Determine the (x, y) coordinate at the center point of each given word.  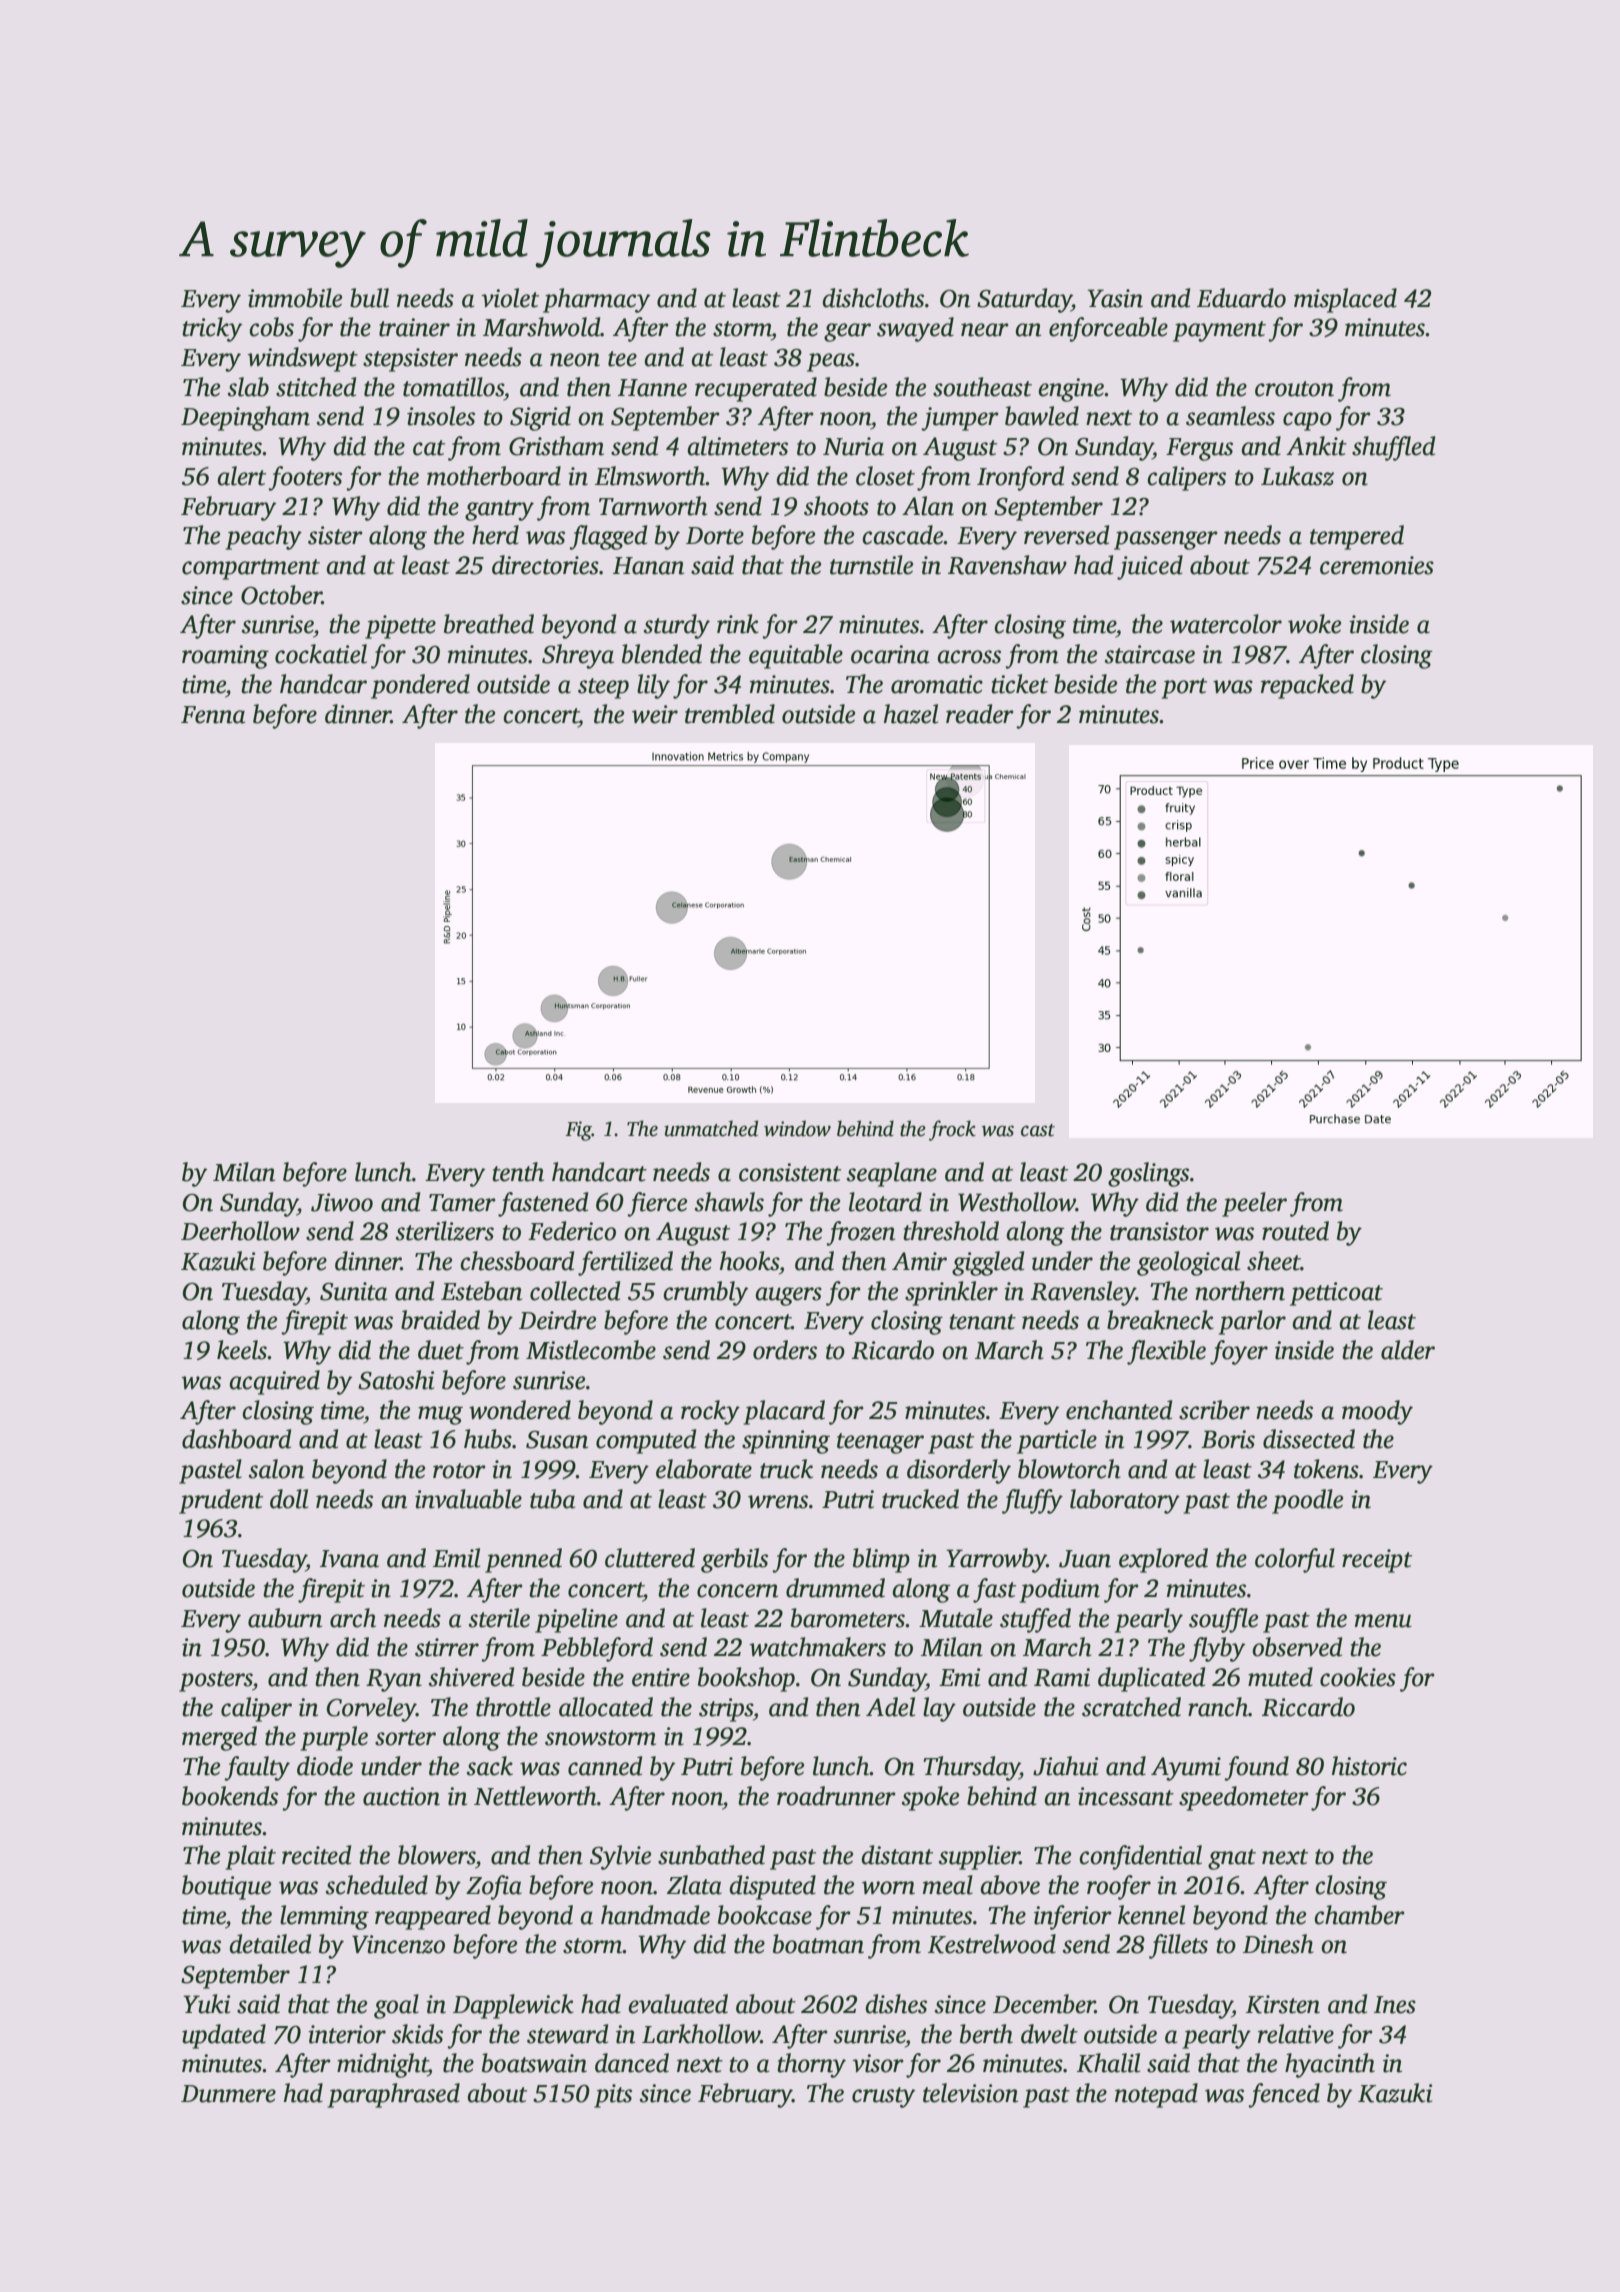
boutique (226, 1887)
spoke (930, 1798)
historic (1369, 1766)
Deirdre (557, 1320)
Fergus (1199, 449)
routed (1295, 1231)
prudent (221, 1501)
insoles (441, 416)
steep (603, 688)
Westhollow (1017, 1202)
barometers (848, 1618)
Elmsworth (650, 476)
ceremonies (1377, 565)
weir (655, 714)
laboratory (1125, 1501)
